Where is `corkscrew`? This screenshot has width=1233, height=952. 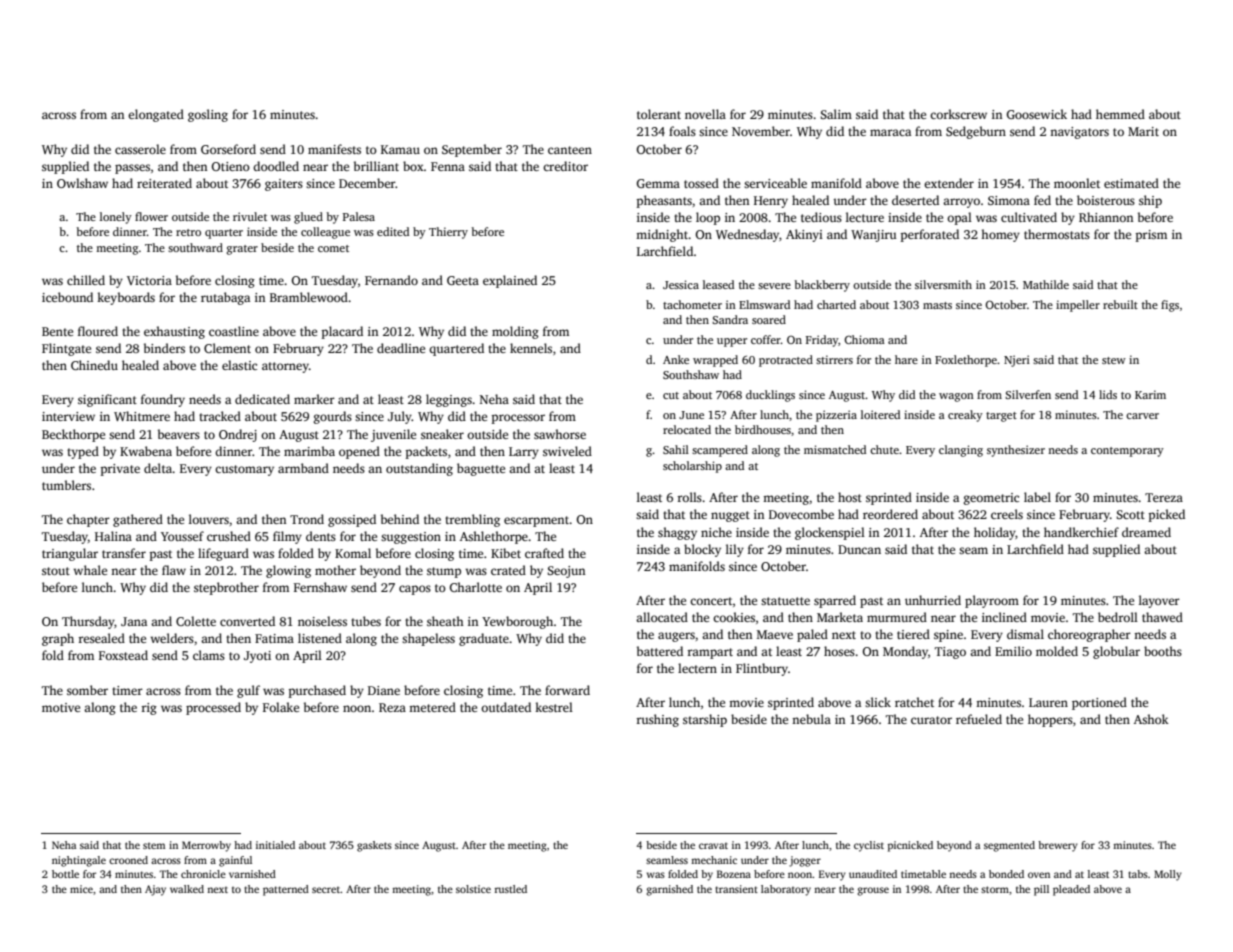 corkscrew is located at coordinates (958, 114).
